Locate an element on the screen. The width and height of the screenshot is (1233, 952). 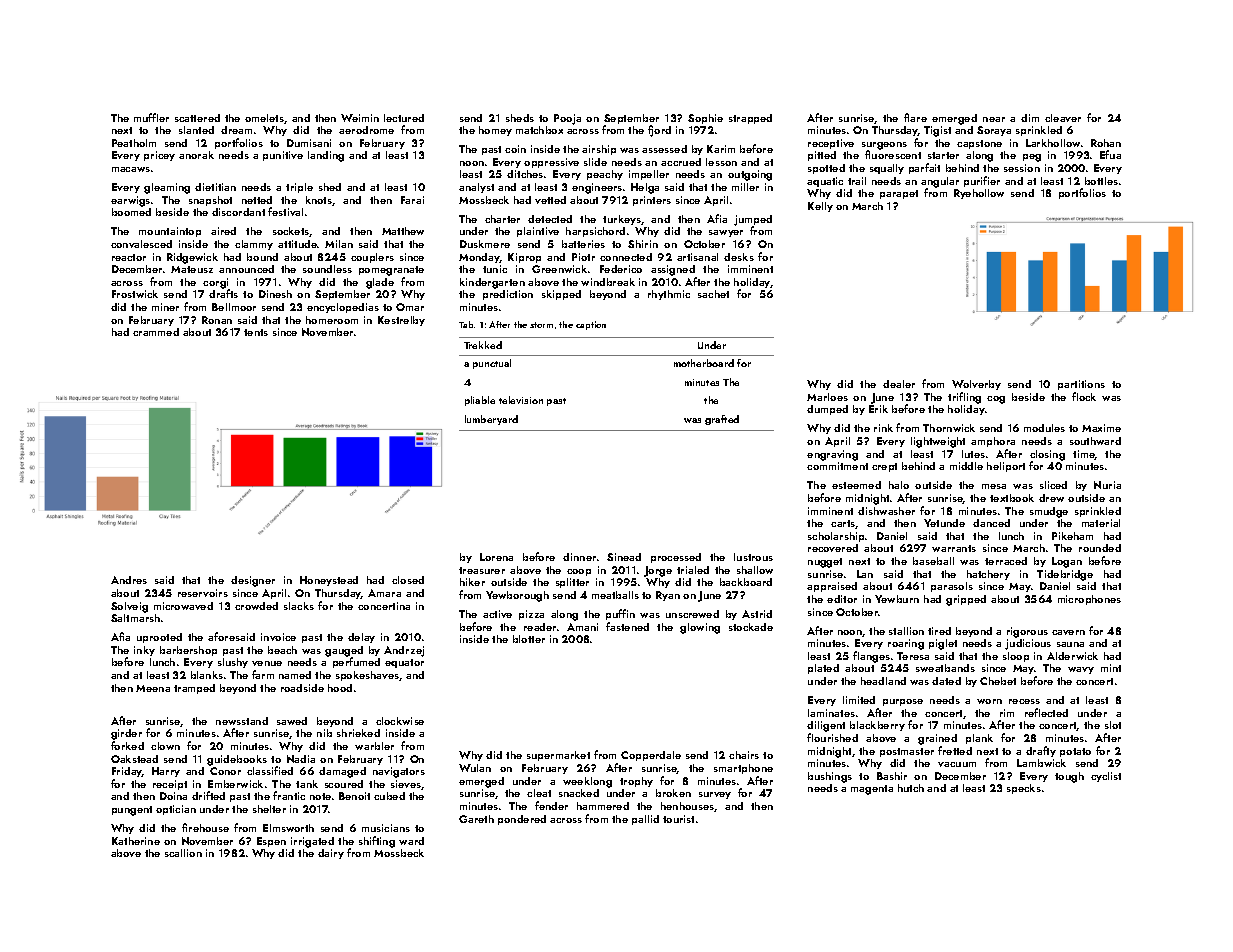
shelter is located at coordinates (269, 809).
